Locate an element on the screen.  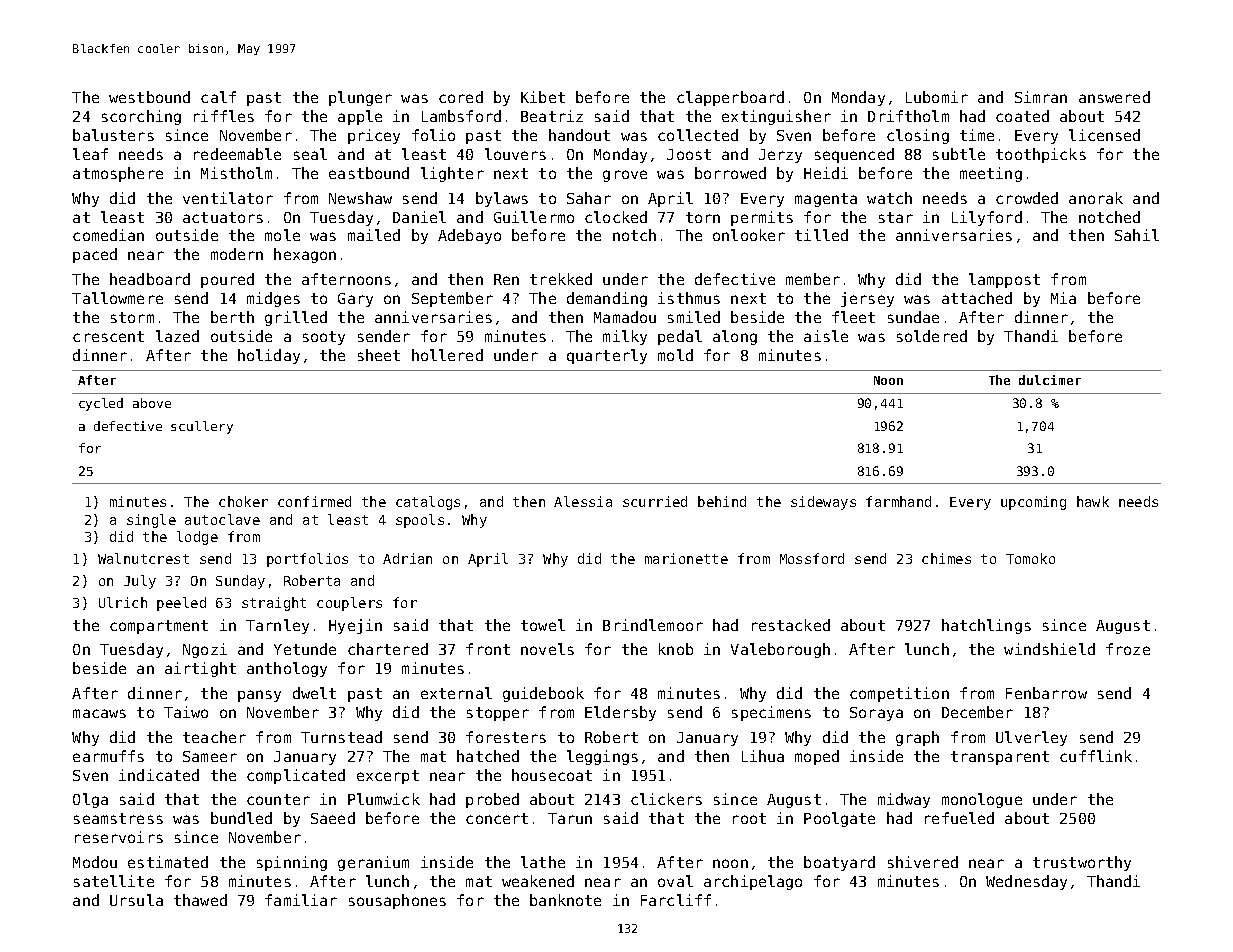
Ursula is located at coordinates (136, 900).
